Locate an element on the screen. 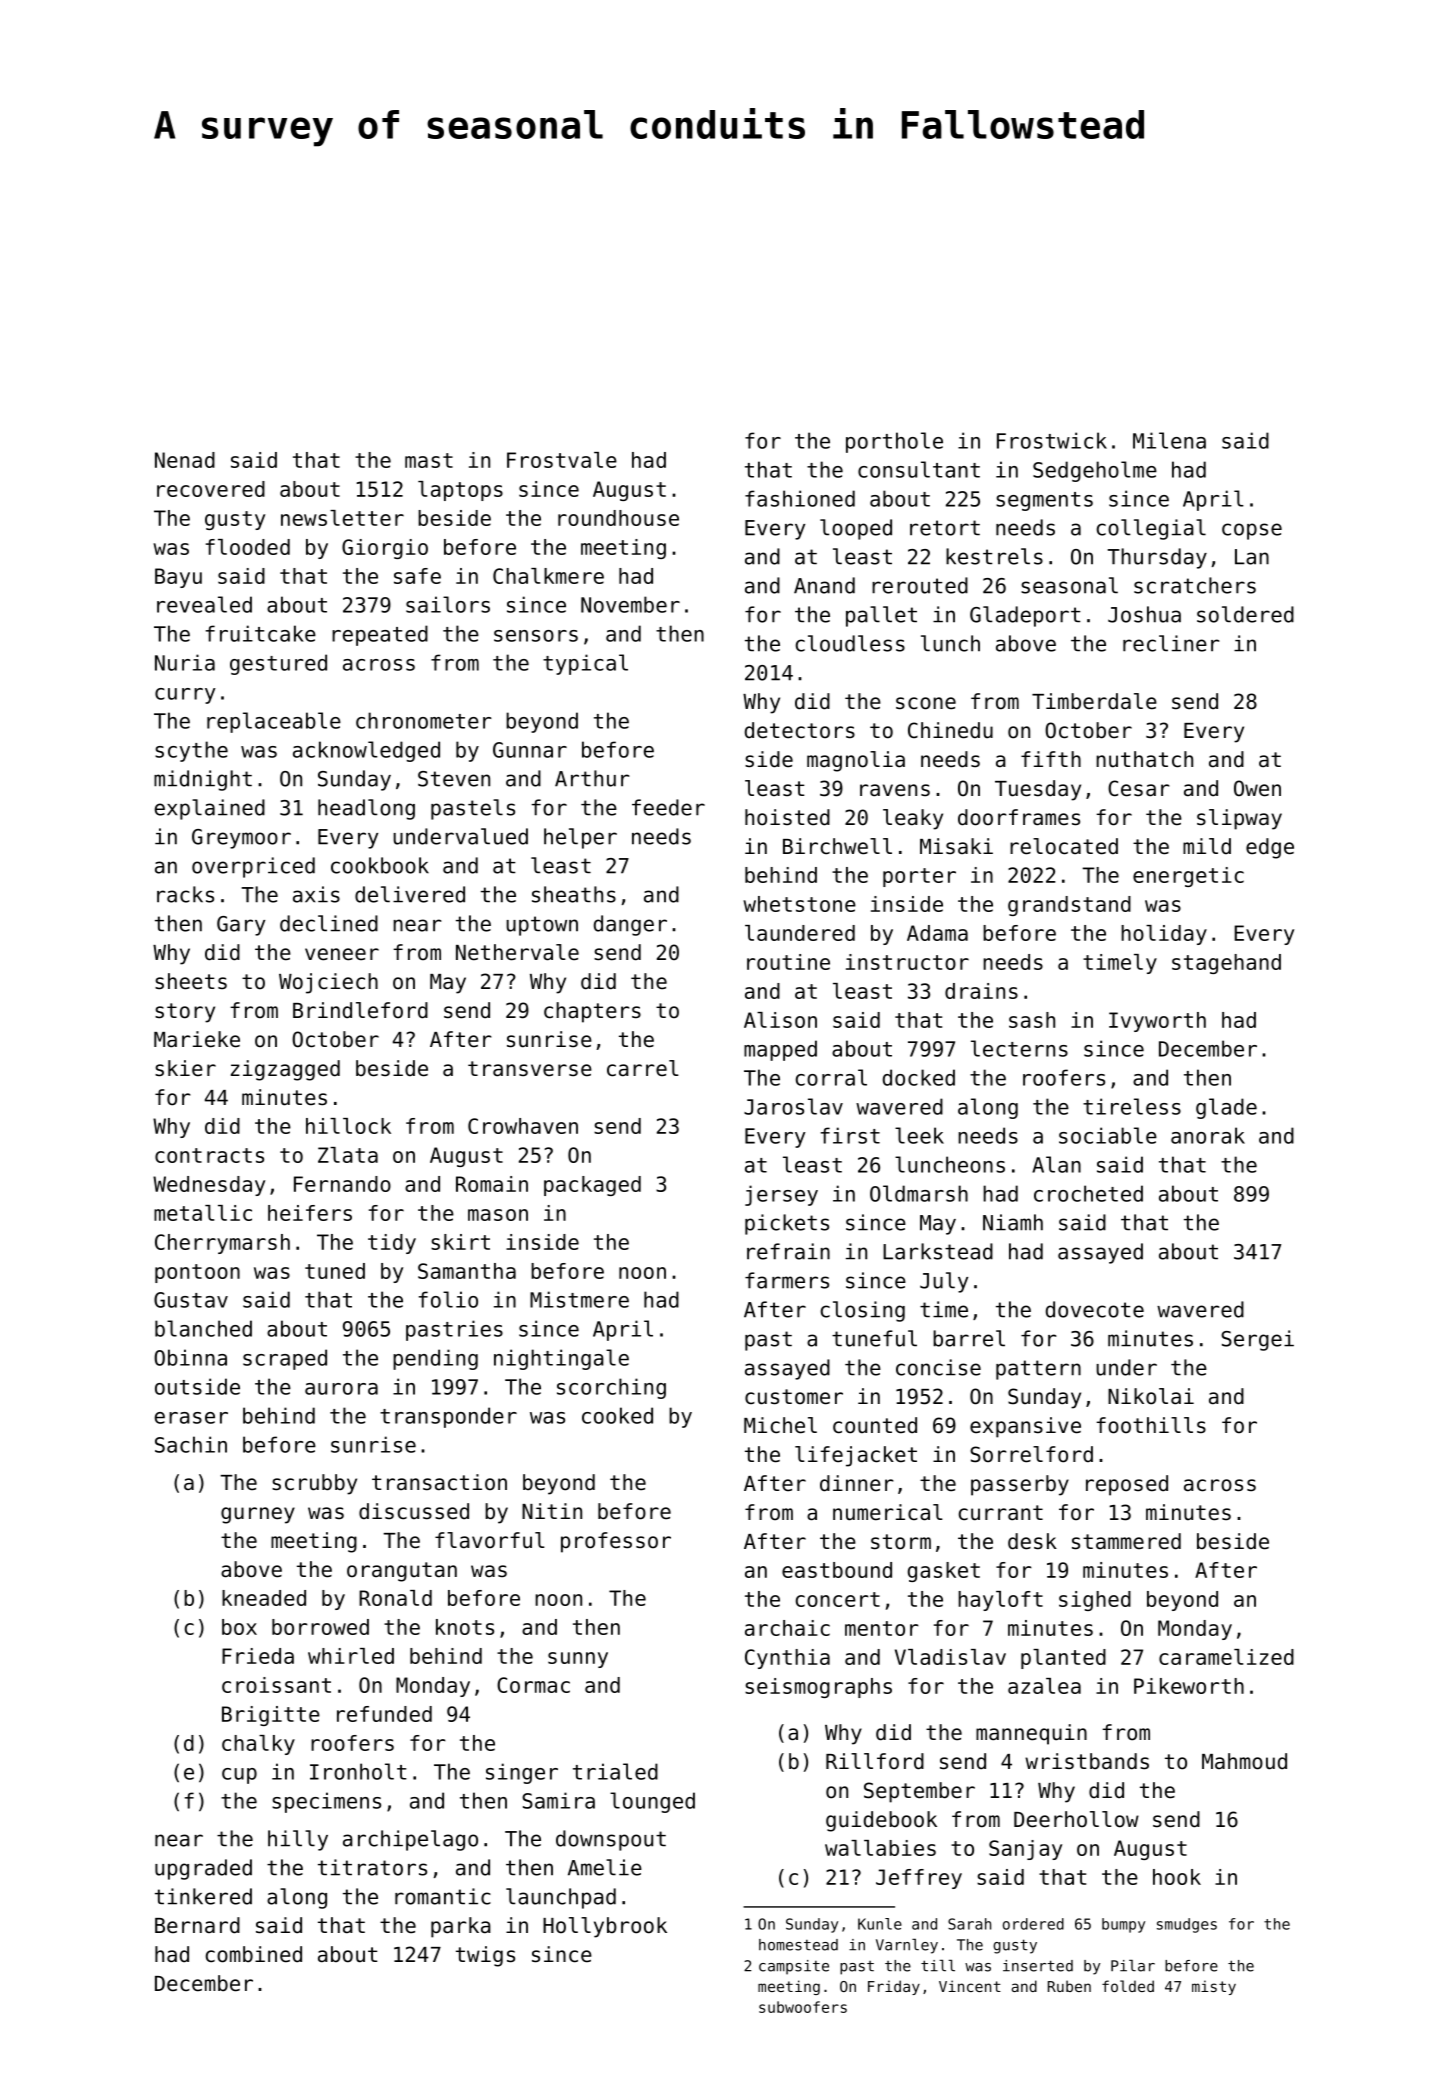 The height and width of the screenshot is (2100, 1450). porthole is located at coordinates (894, 442).
